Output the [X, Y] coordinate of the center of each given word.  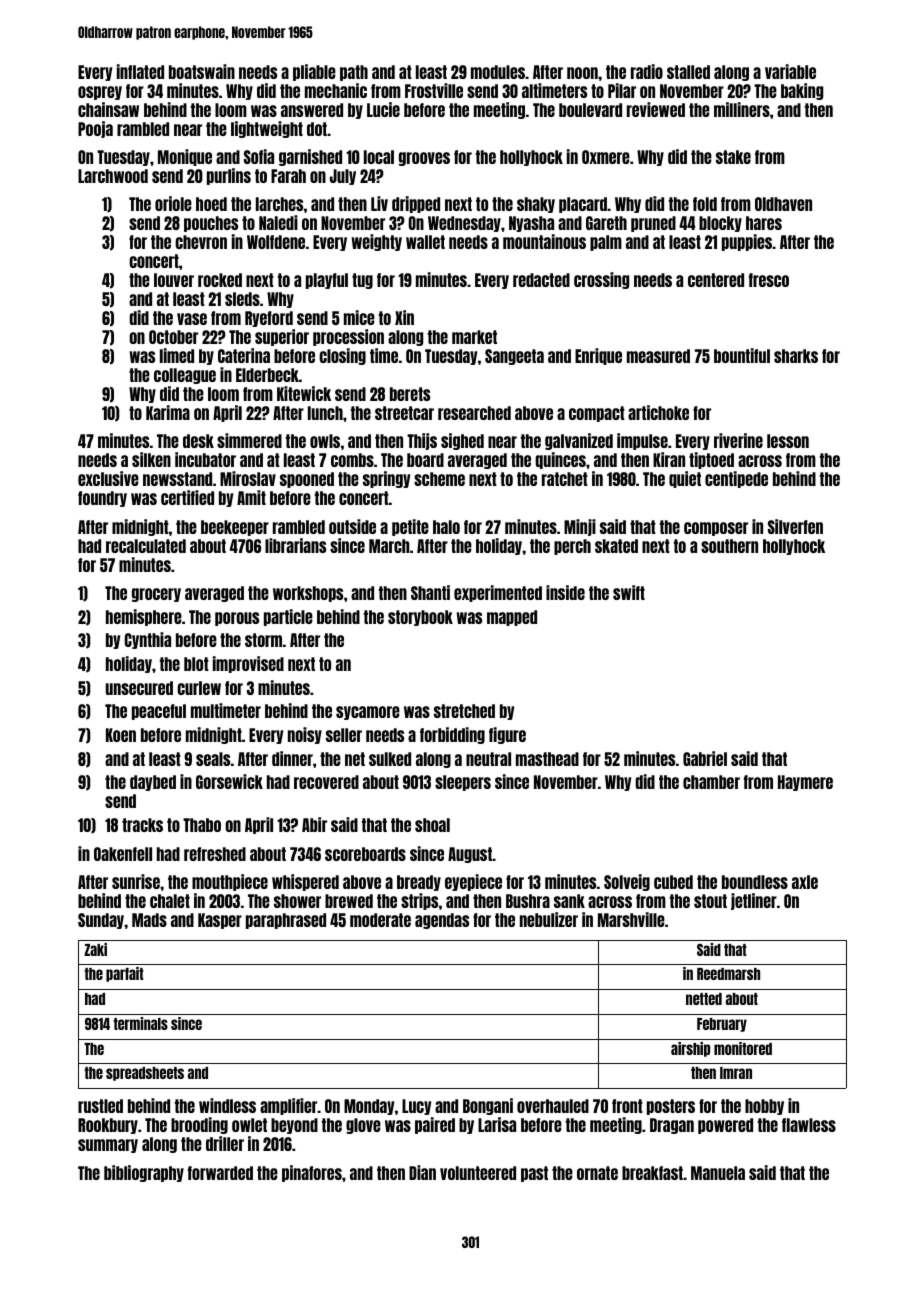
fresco [769, 280]
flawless [809, 1125]
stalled [688, 72]
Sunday [101, 921]
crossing [601, 280]
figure [507, 735]
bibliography [144, 1173]
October [173, 337]
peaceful [159, 712]
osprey [100, 93]
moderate [380, 920]
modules [498, 72]
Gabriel [705, 758]
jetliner [754, 901]
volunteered [478, 1173]
